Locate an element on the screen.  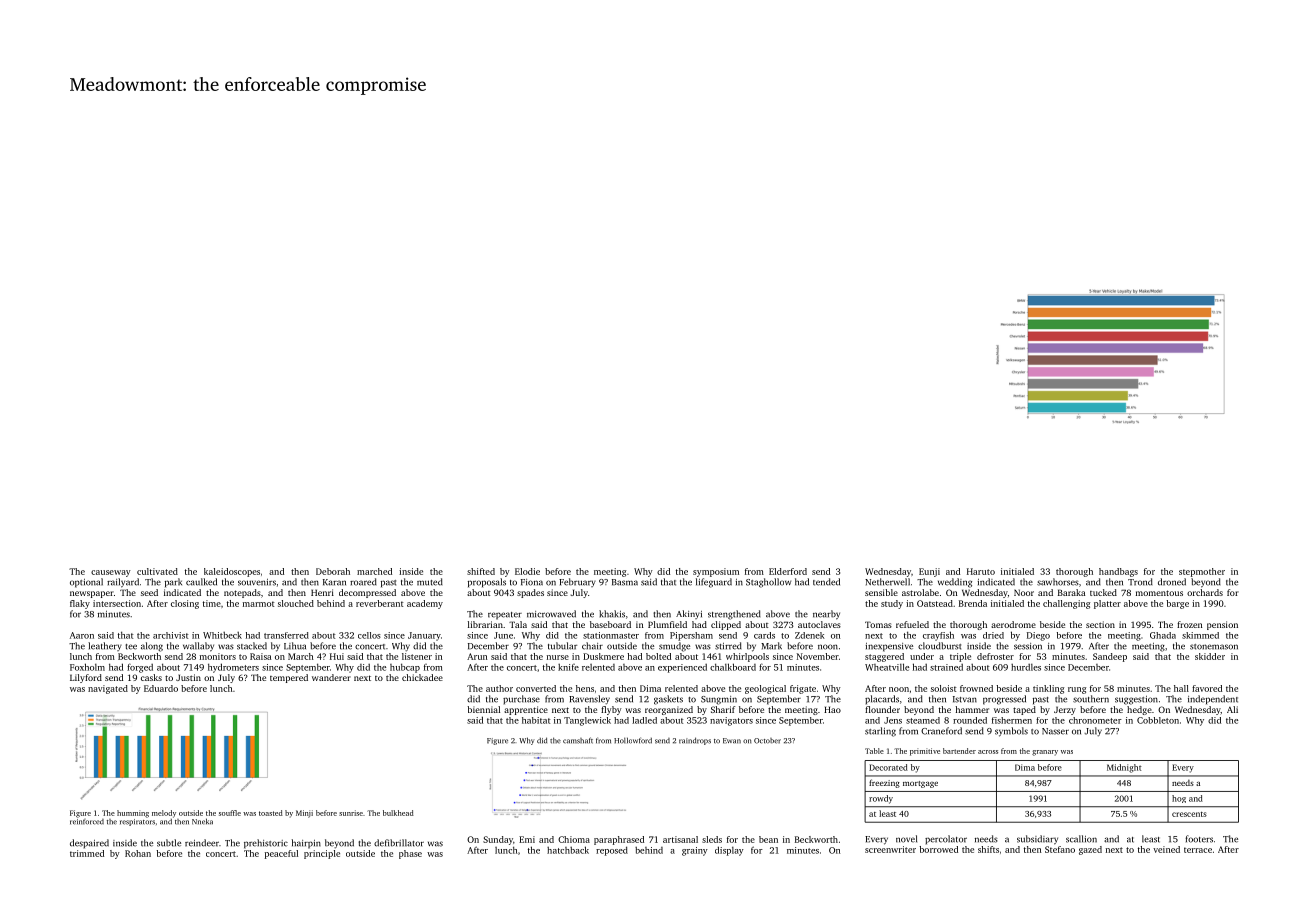
reinforced is located at coordinates (87, 822).
